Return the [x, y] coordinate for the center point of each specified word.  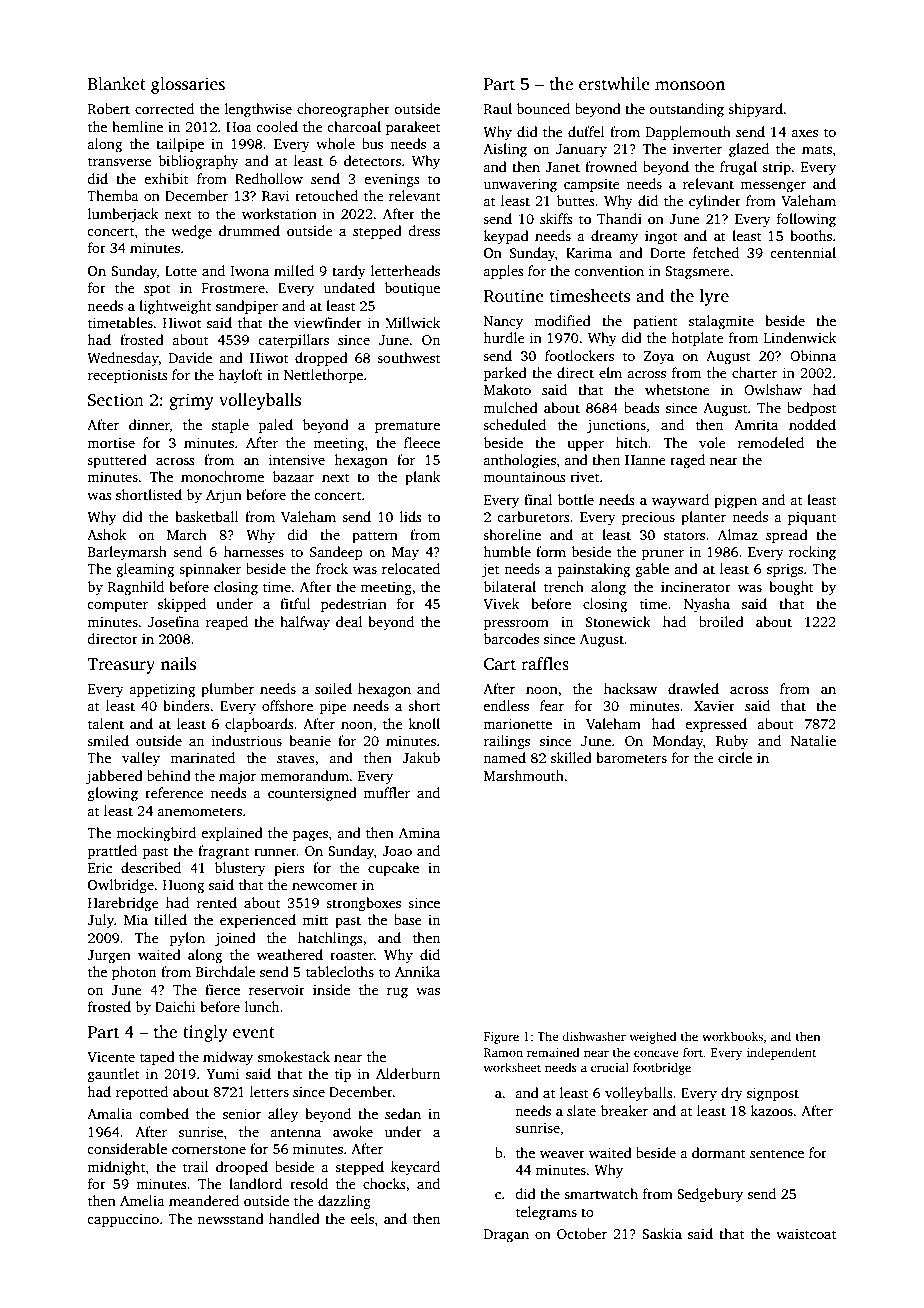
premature [407, 427]
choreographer [343, 110]
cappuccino [123, 1220]
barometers [631, 757]
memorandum [304, 775]
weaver [562, 1154]
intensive [297, 460]
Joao [397, 851]
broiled [721, 621]
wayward [680, 501]
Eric [100, 868]
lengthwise [258, 110]
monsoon [690, 86]
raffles [545, 664]
